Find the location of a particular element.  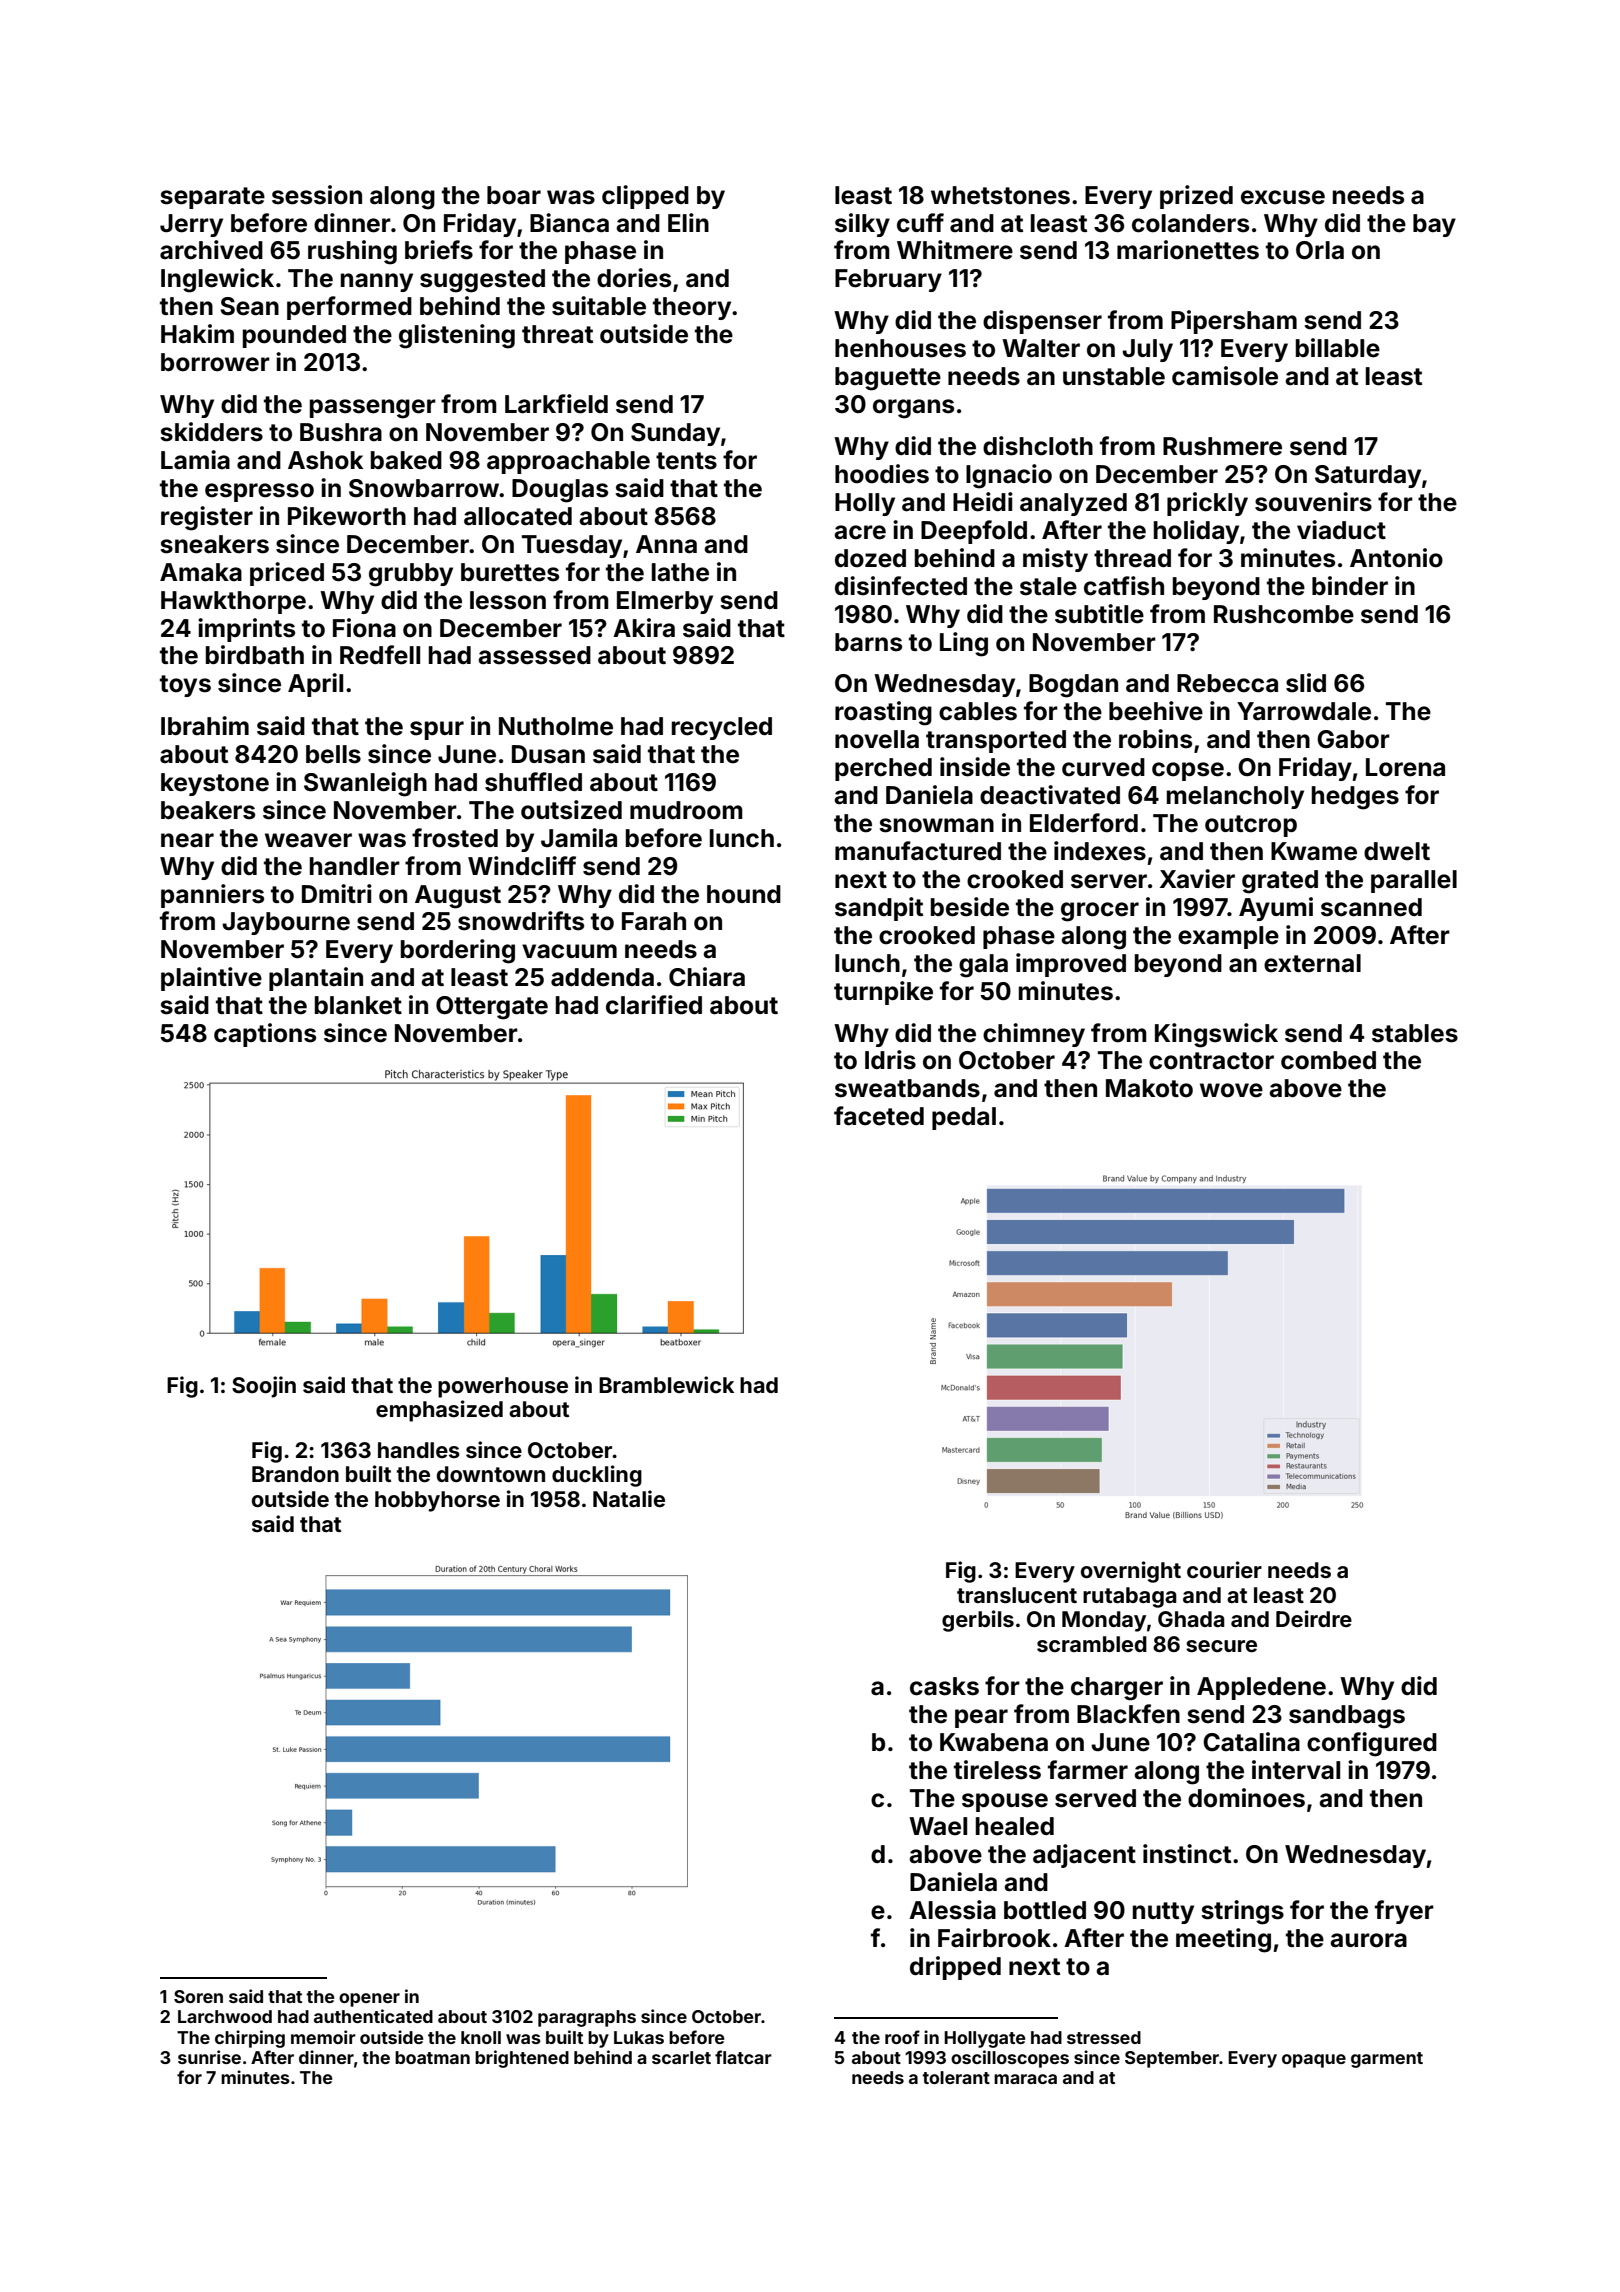

gerbils is located at coordinates (978, 1621).
